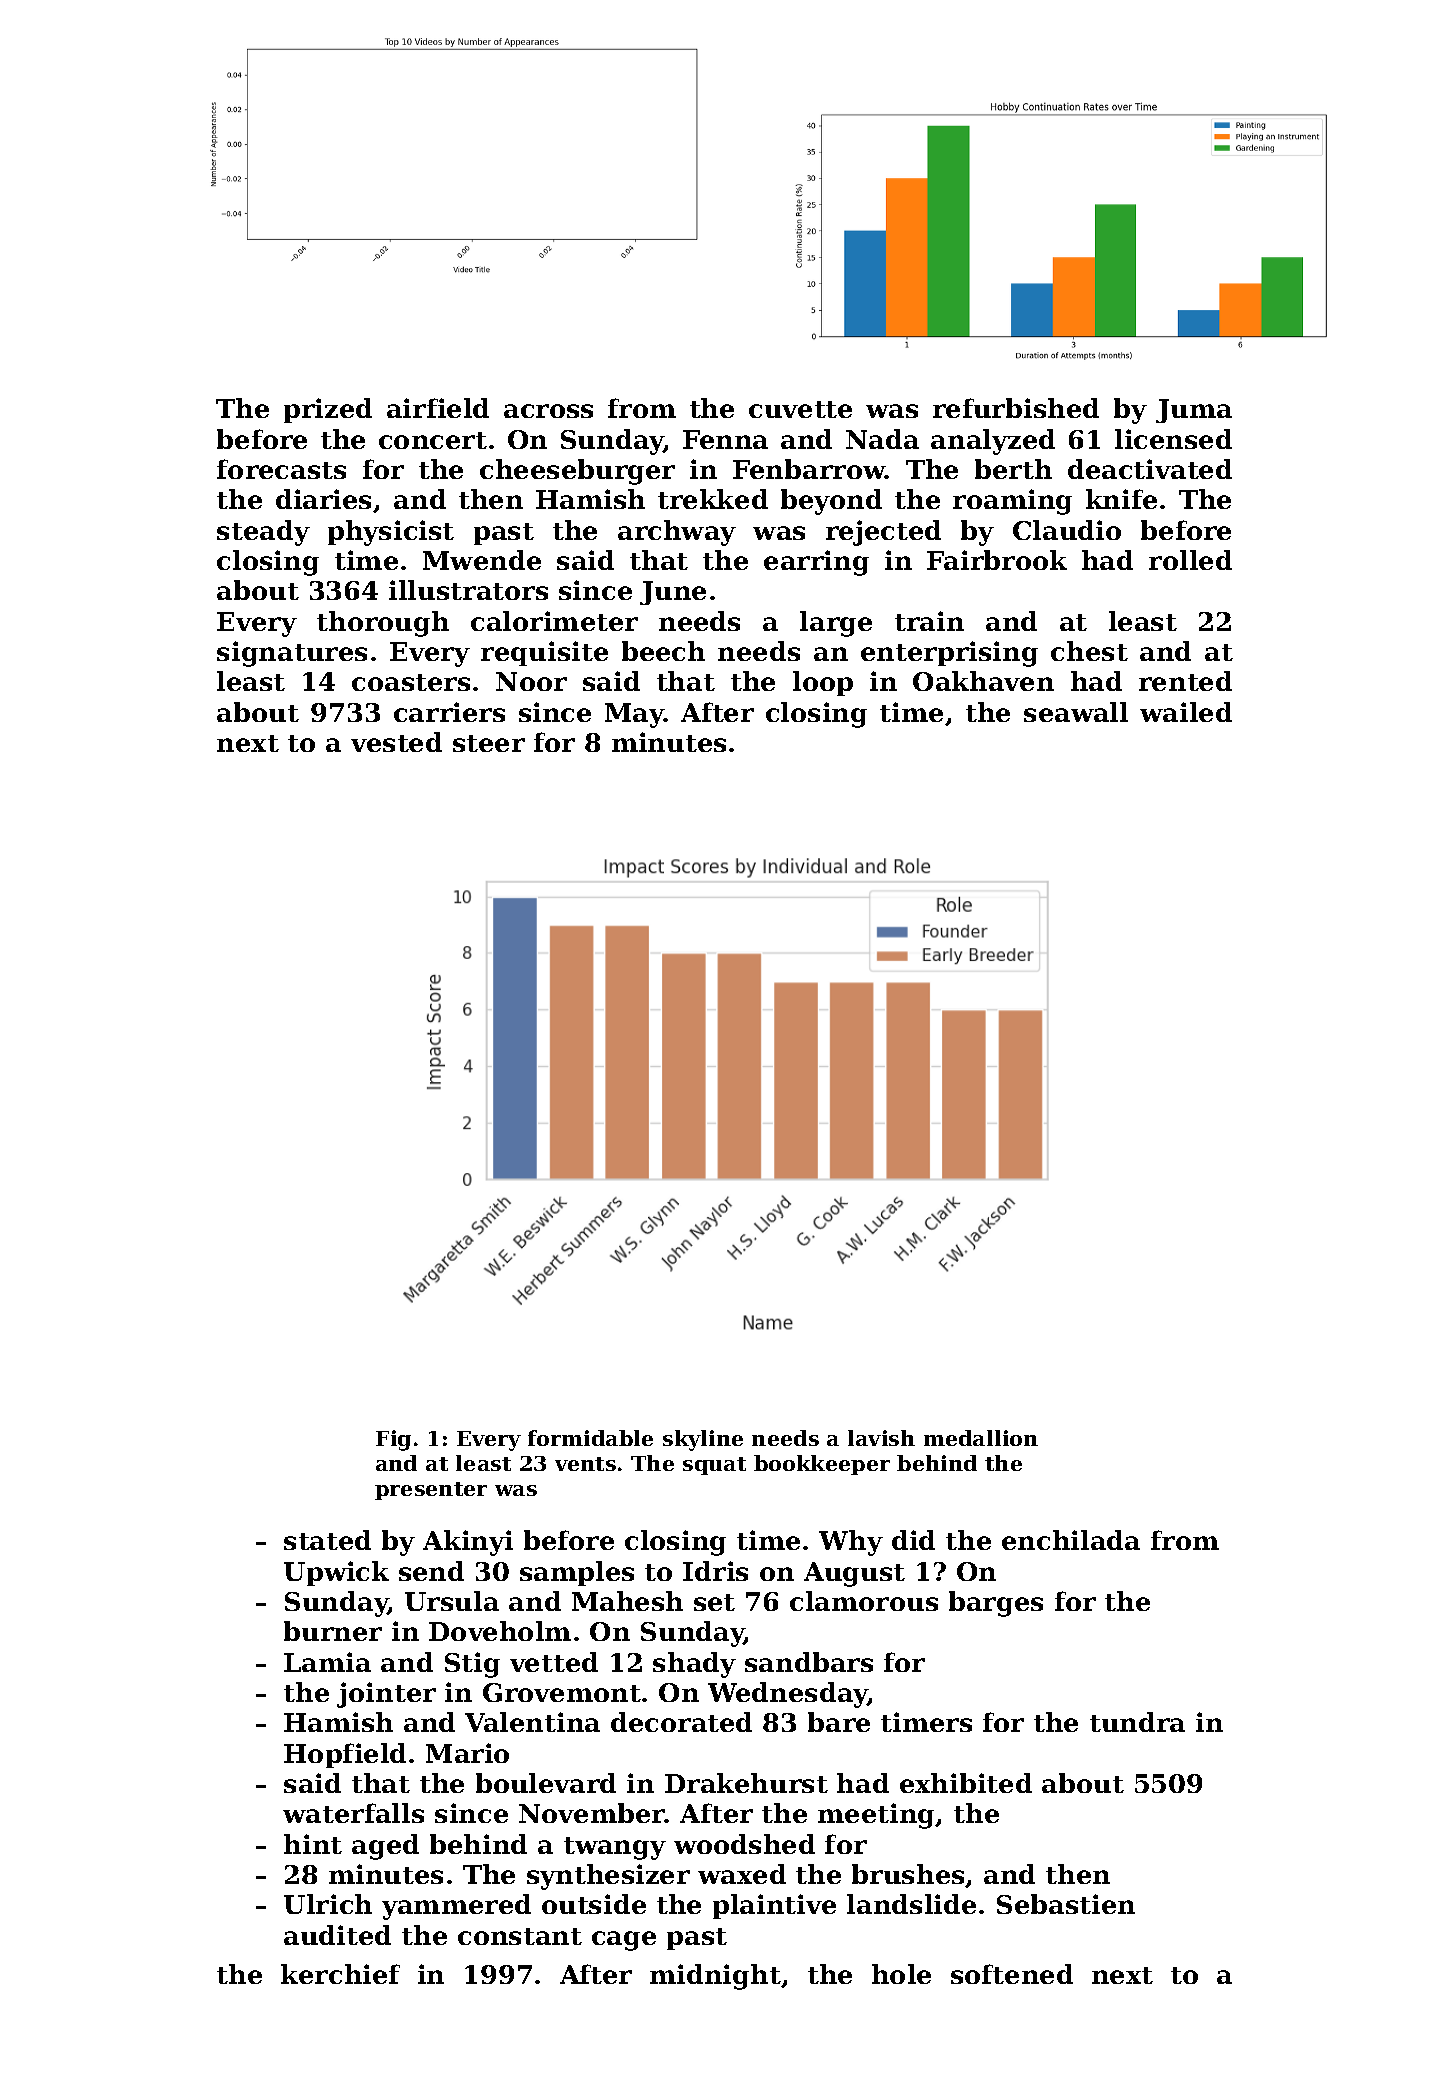 This screenshot has width=1450, height=2100. I want to click on loop, so click(823, 683).
